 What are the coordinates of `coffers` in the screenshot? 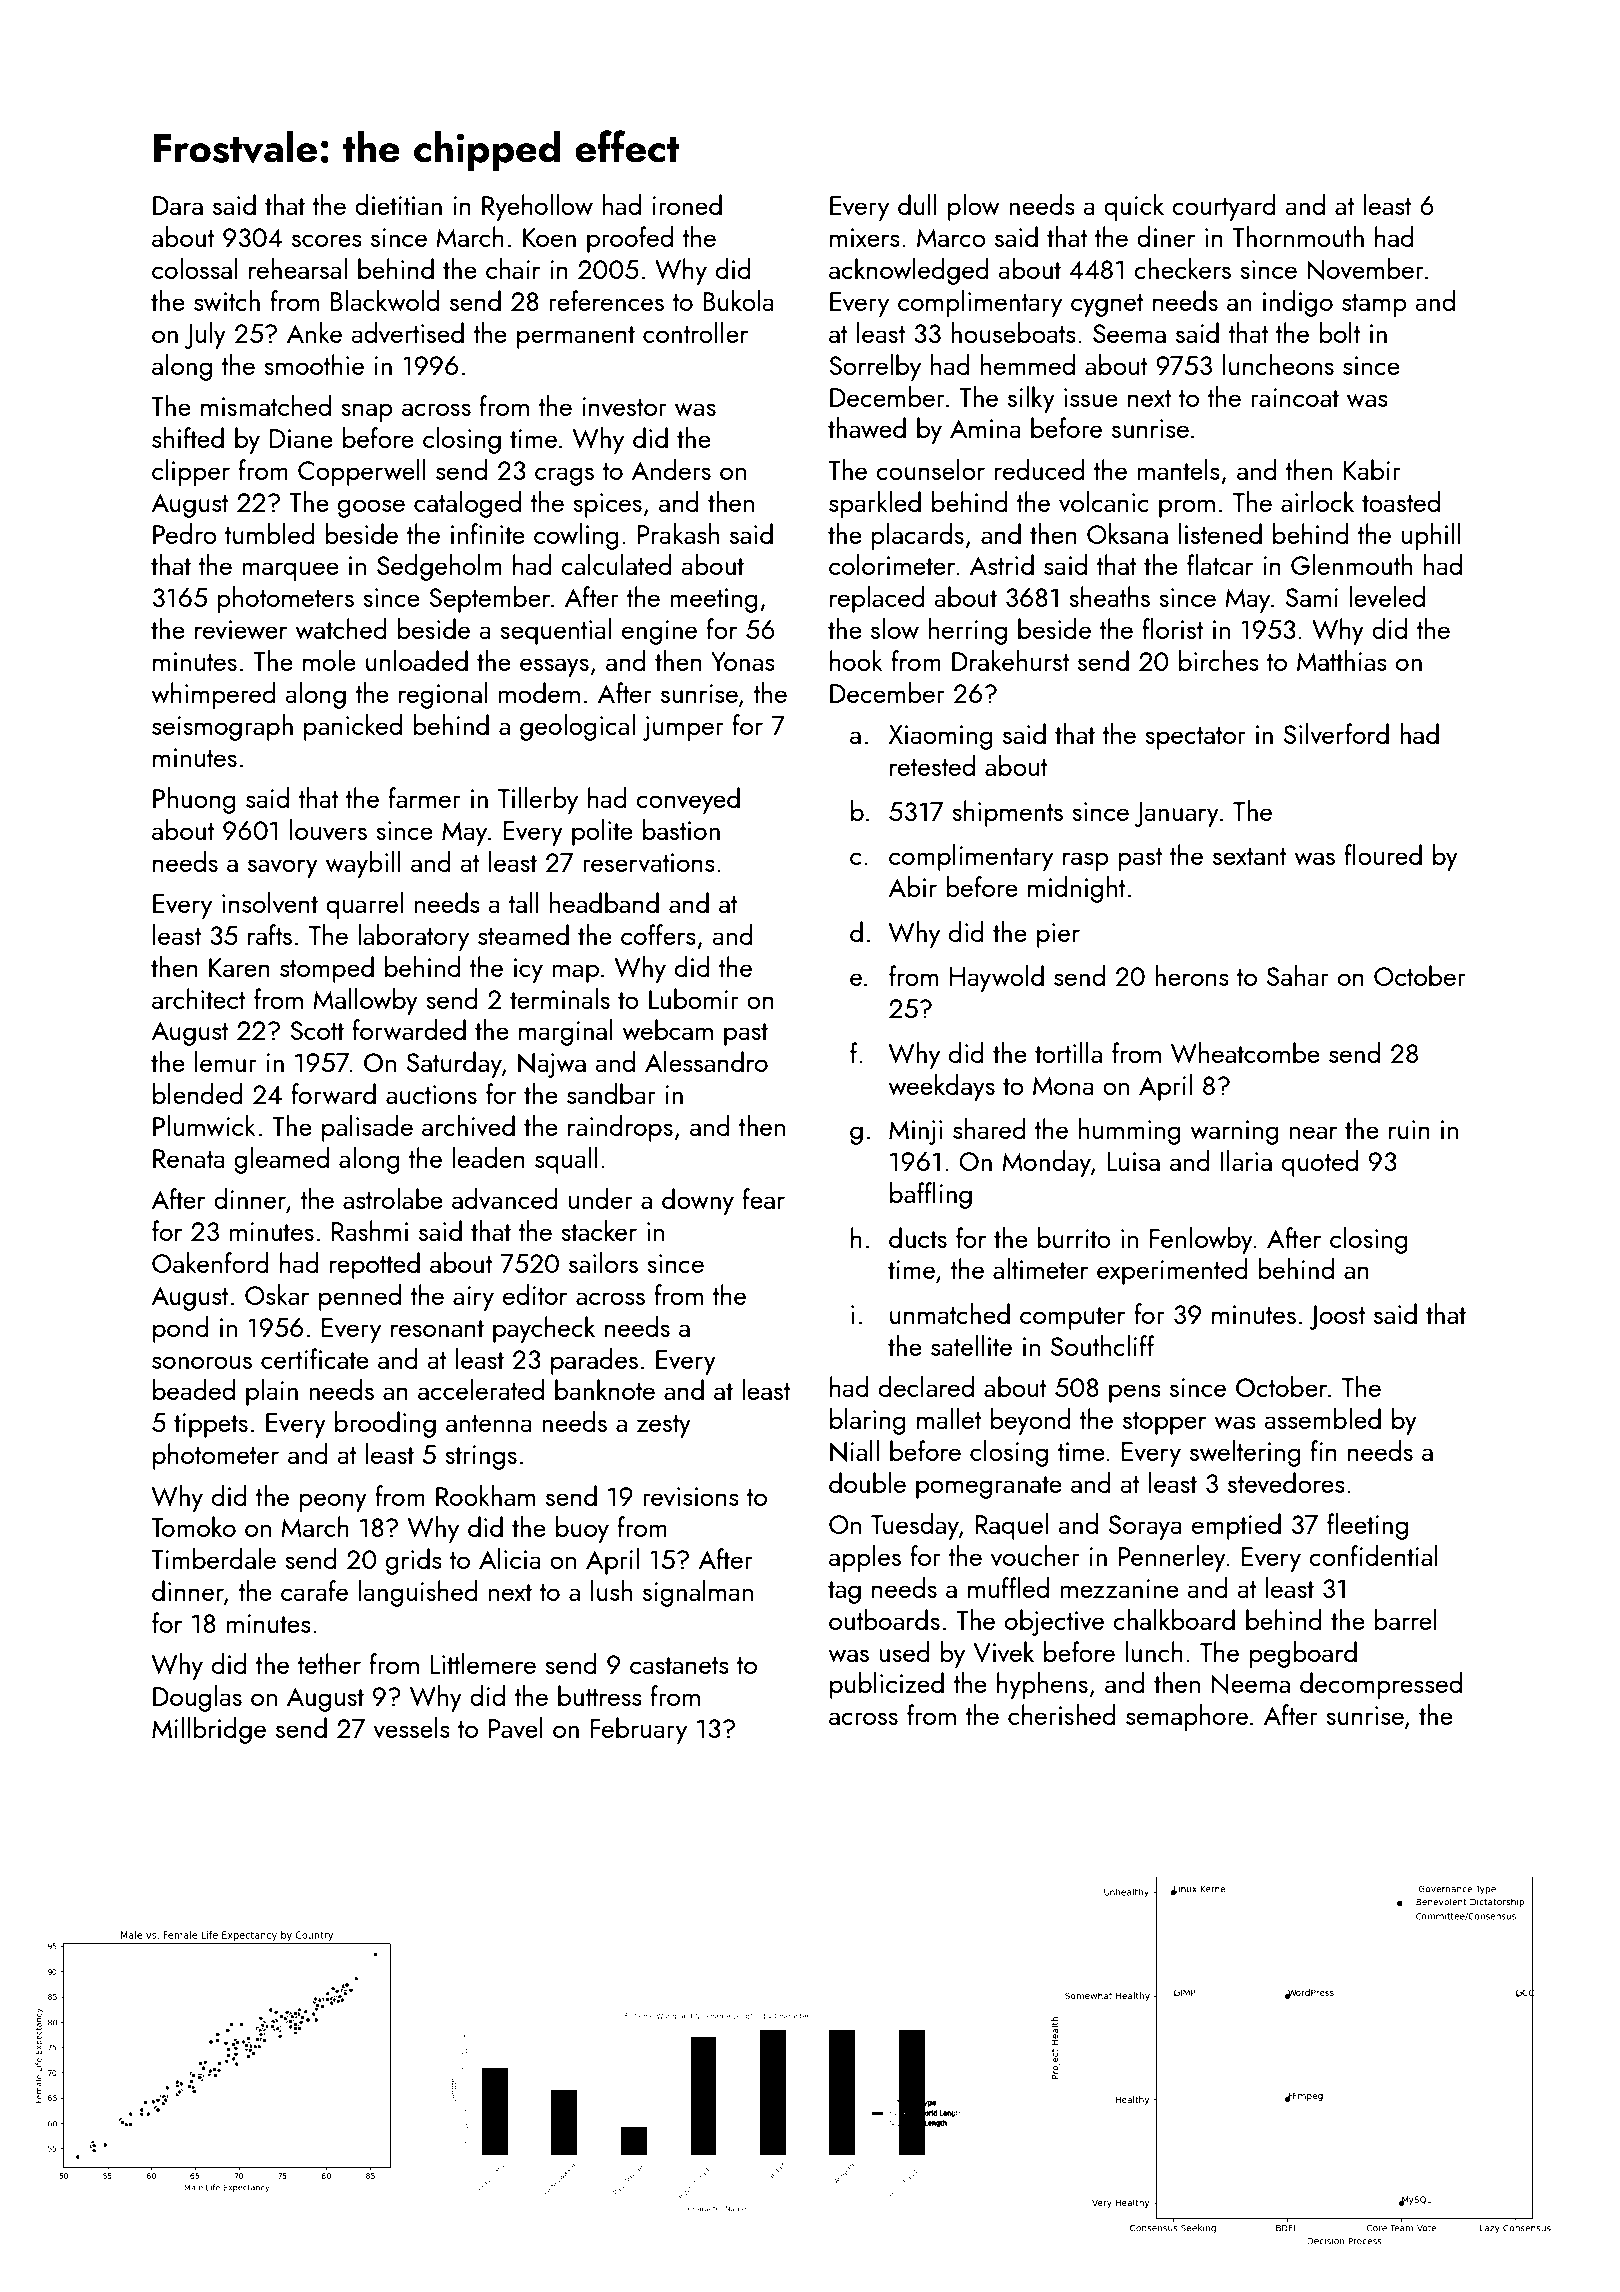 It's located at (658, 934).
